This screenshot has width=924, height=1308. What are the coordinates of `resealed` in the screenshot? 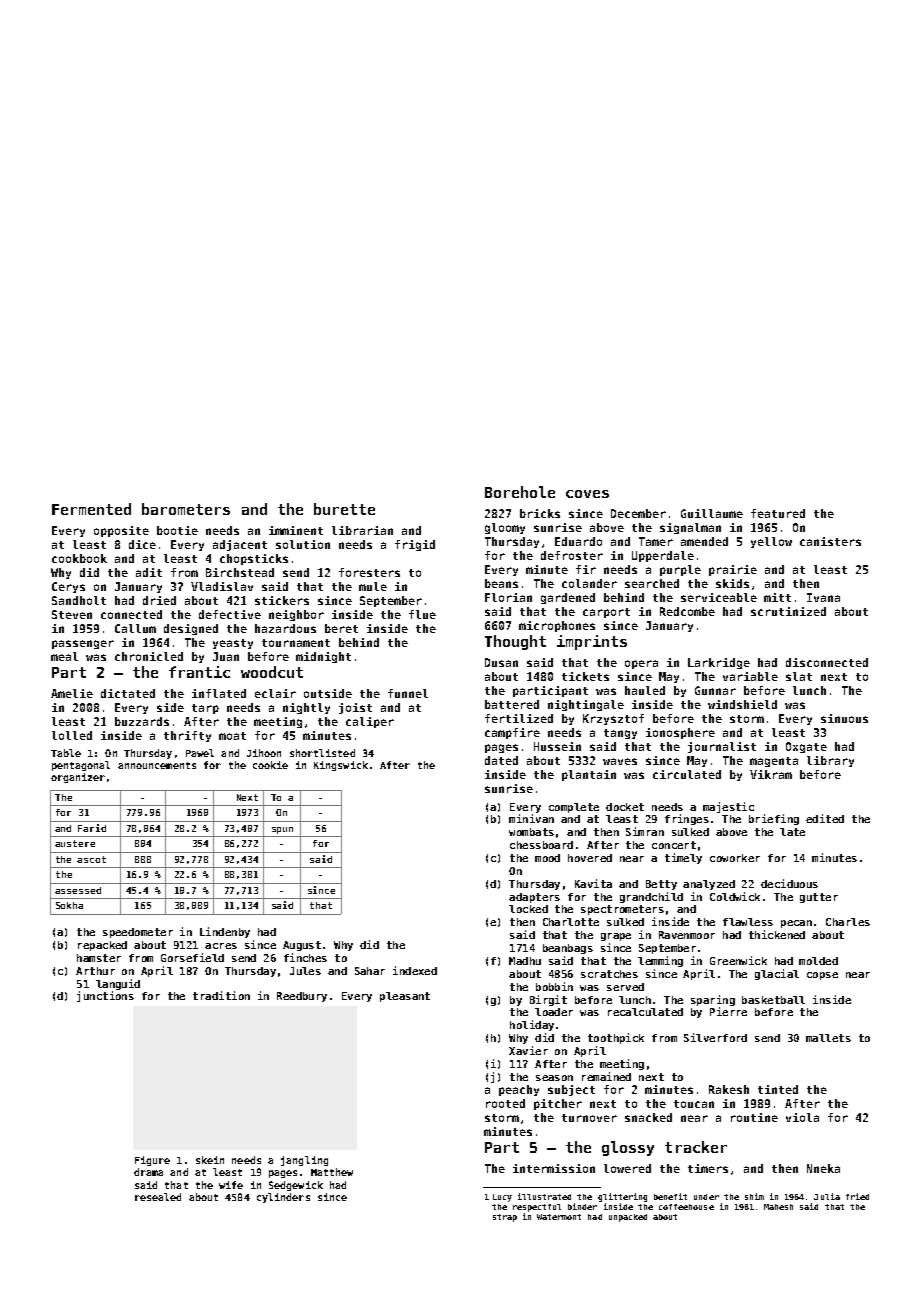 It's located at (158, 1197).
